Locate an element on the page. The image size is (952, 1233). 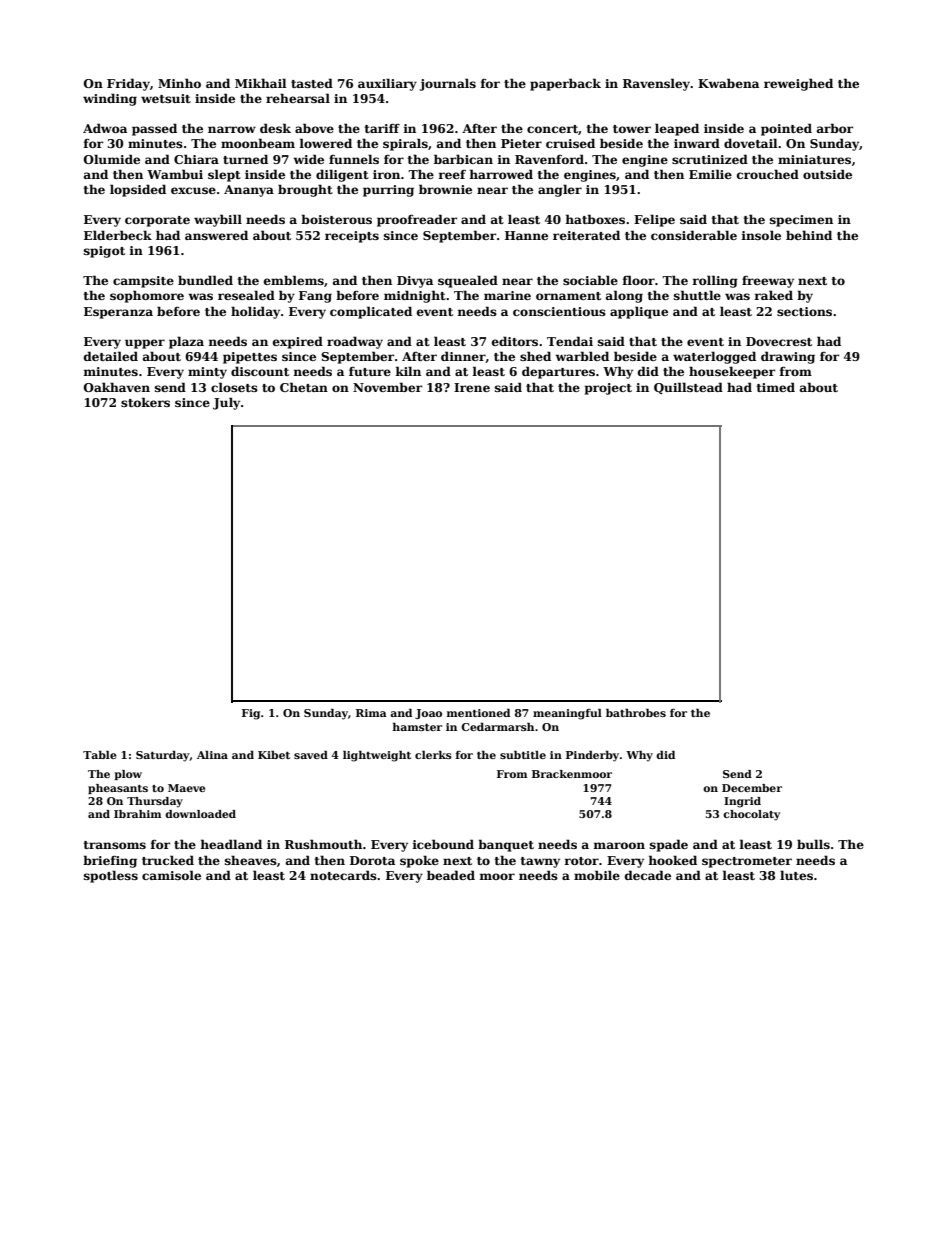
bathrobes is located at coordinates (636, 712).
